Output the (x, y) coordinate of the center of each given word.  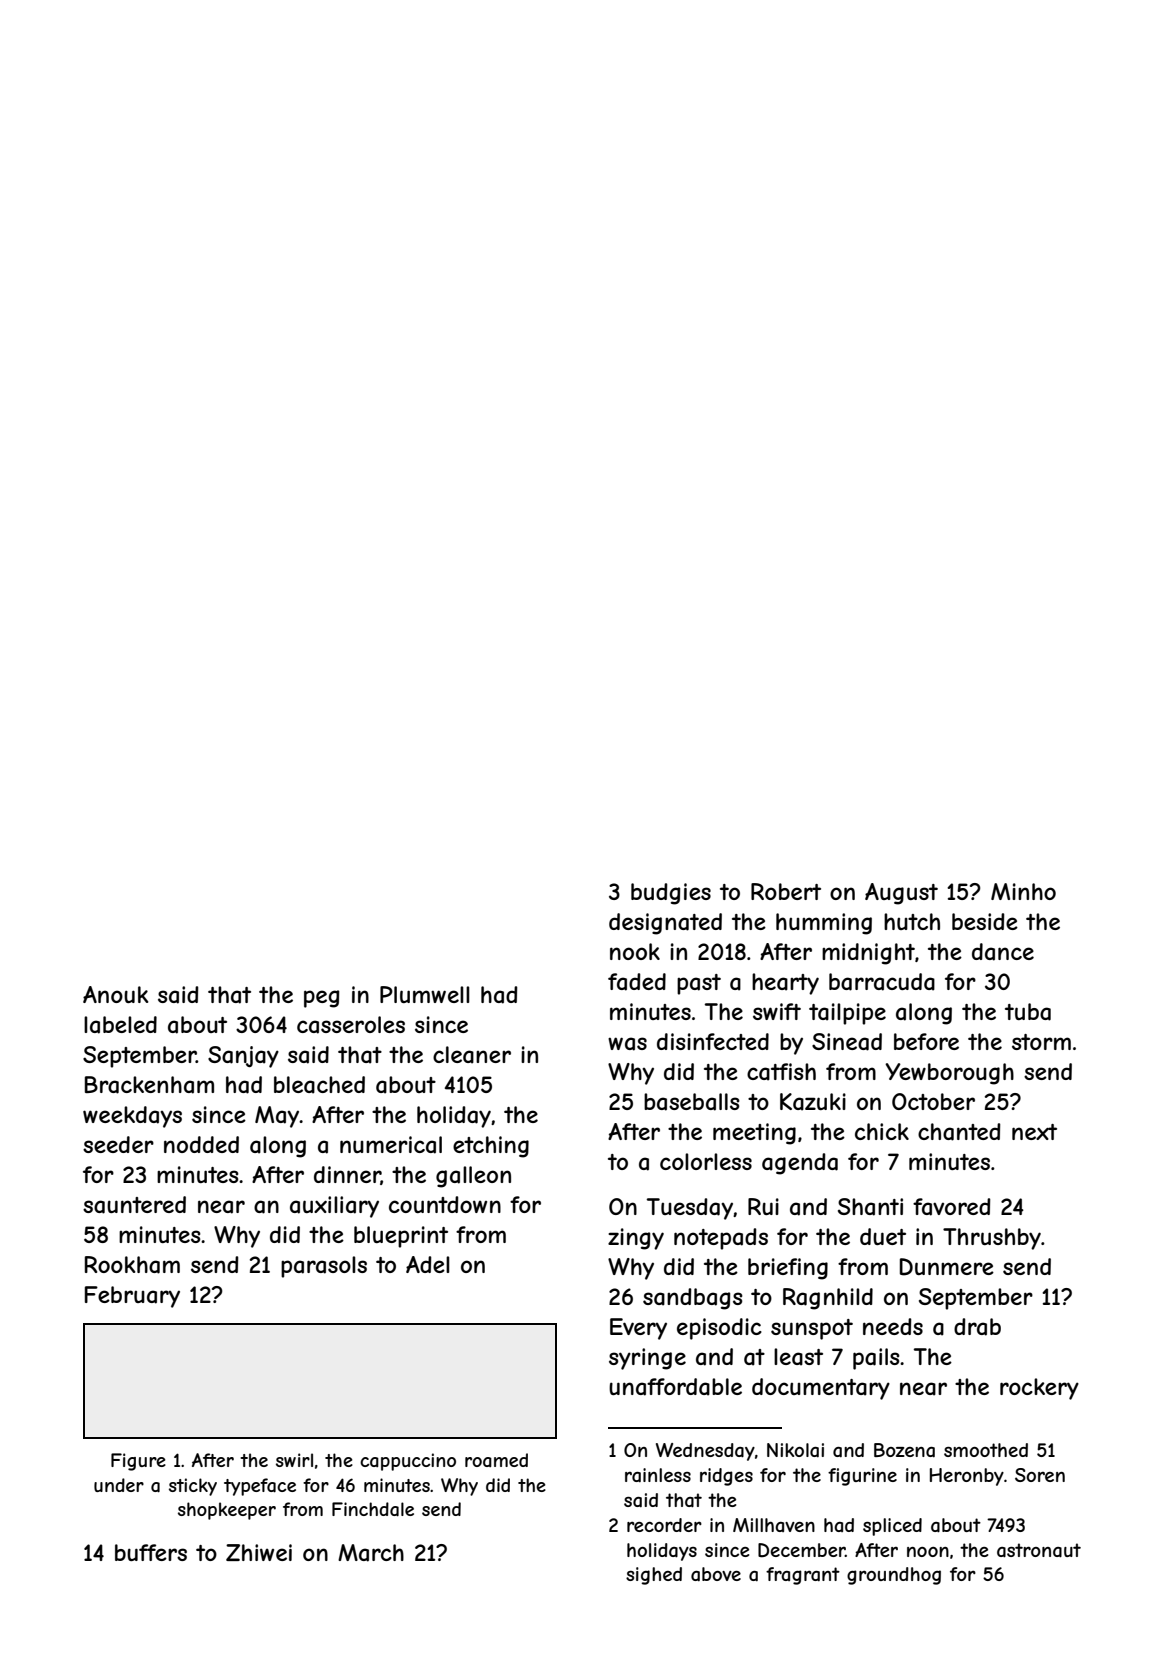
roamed (496, 1460)
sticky (193, 1487)
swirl (294, 1460)
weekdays (132, 1117)
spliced (892, 1527)
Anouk (115, 994)
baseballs (692, 1102)
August (901, 894)
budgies (671, 894)
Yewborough (949, 1074)
